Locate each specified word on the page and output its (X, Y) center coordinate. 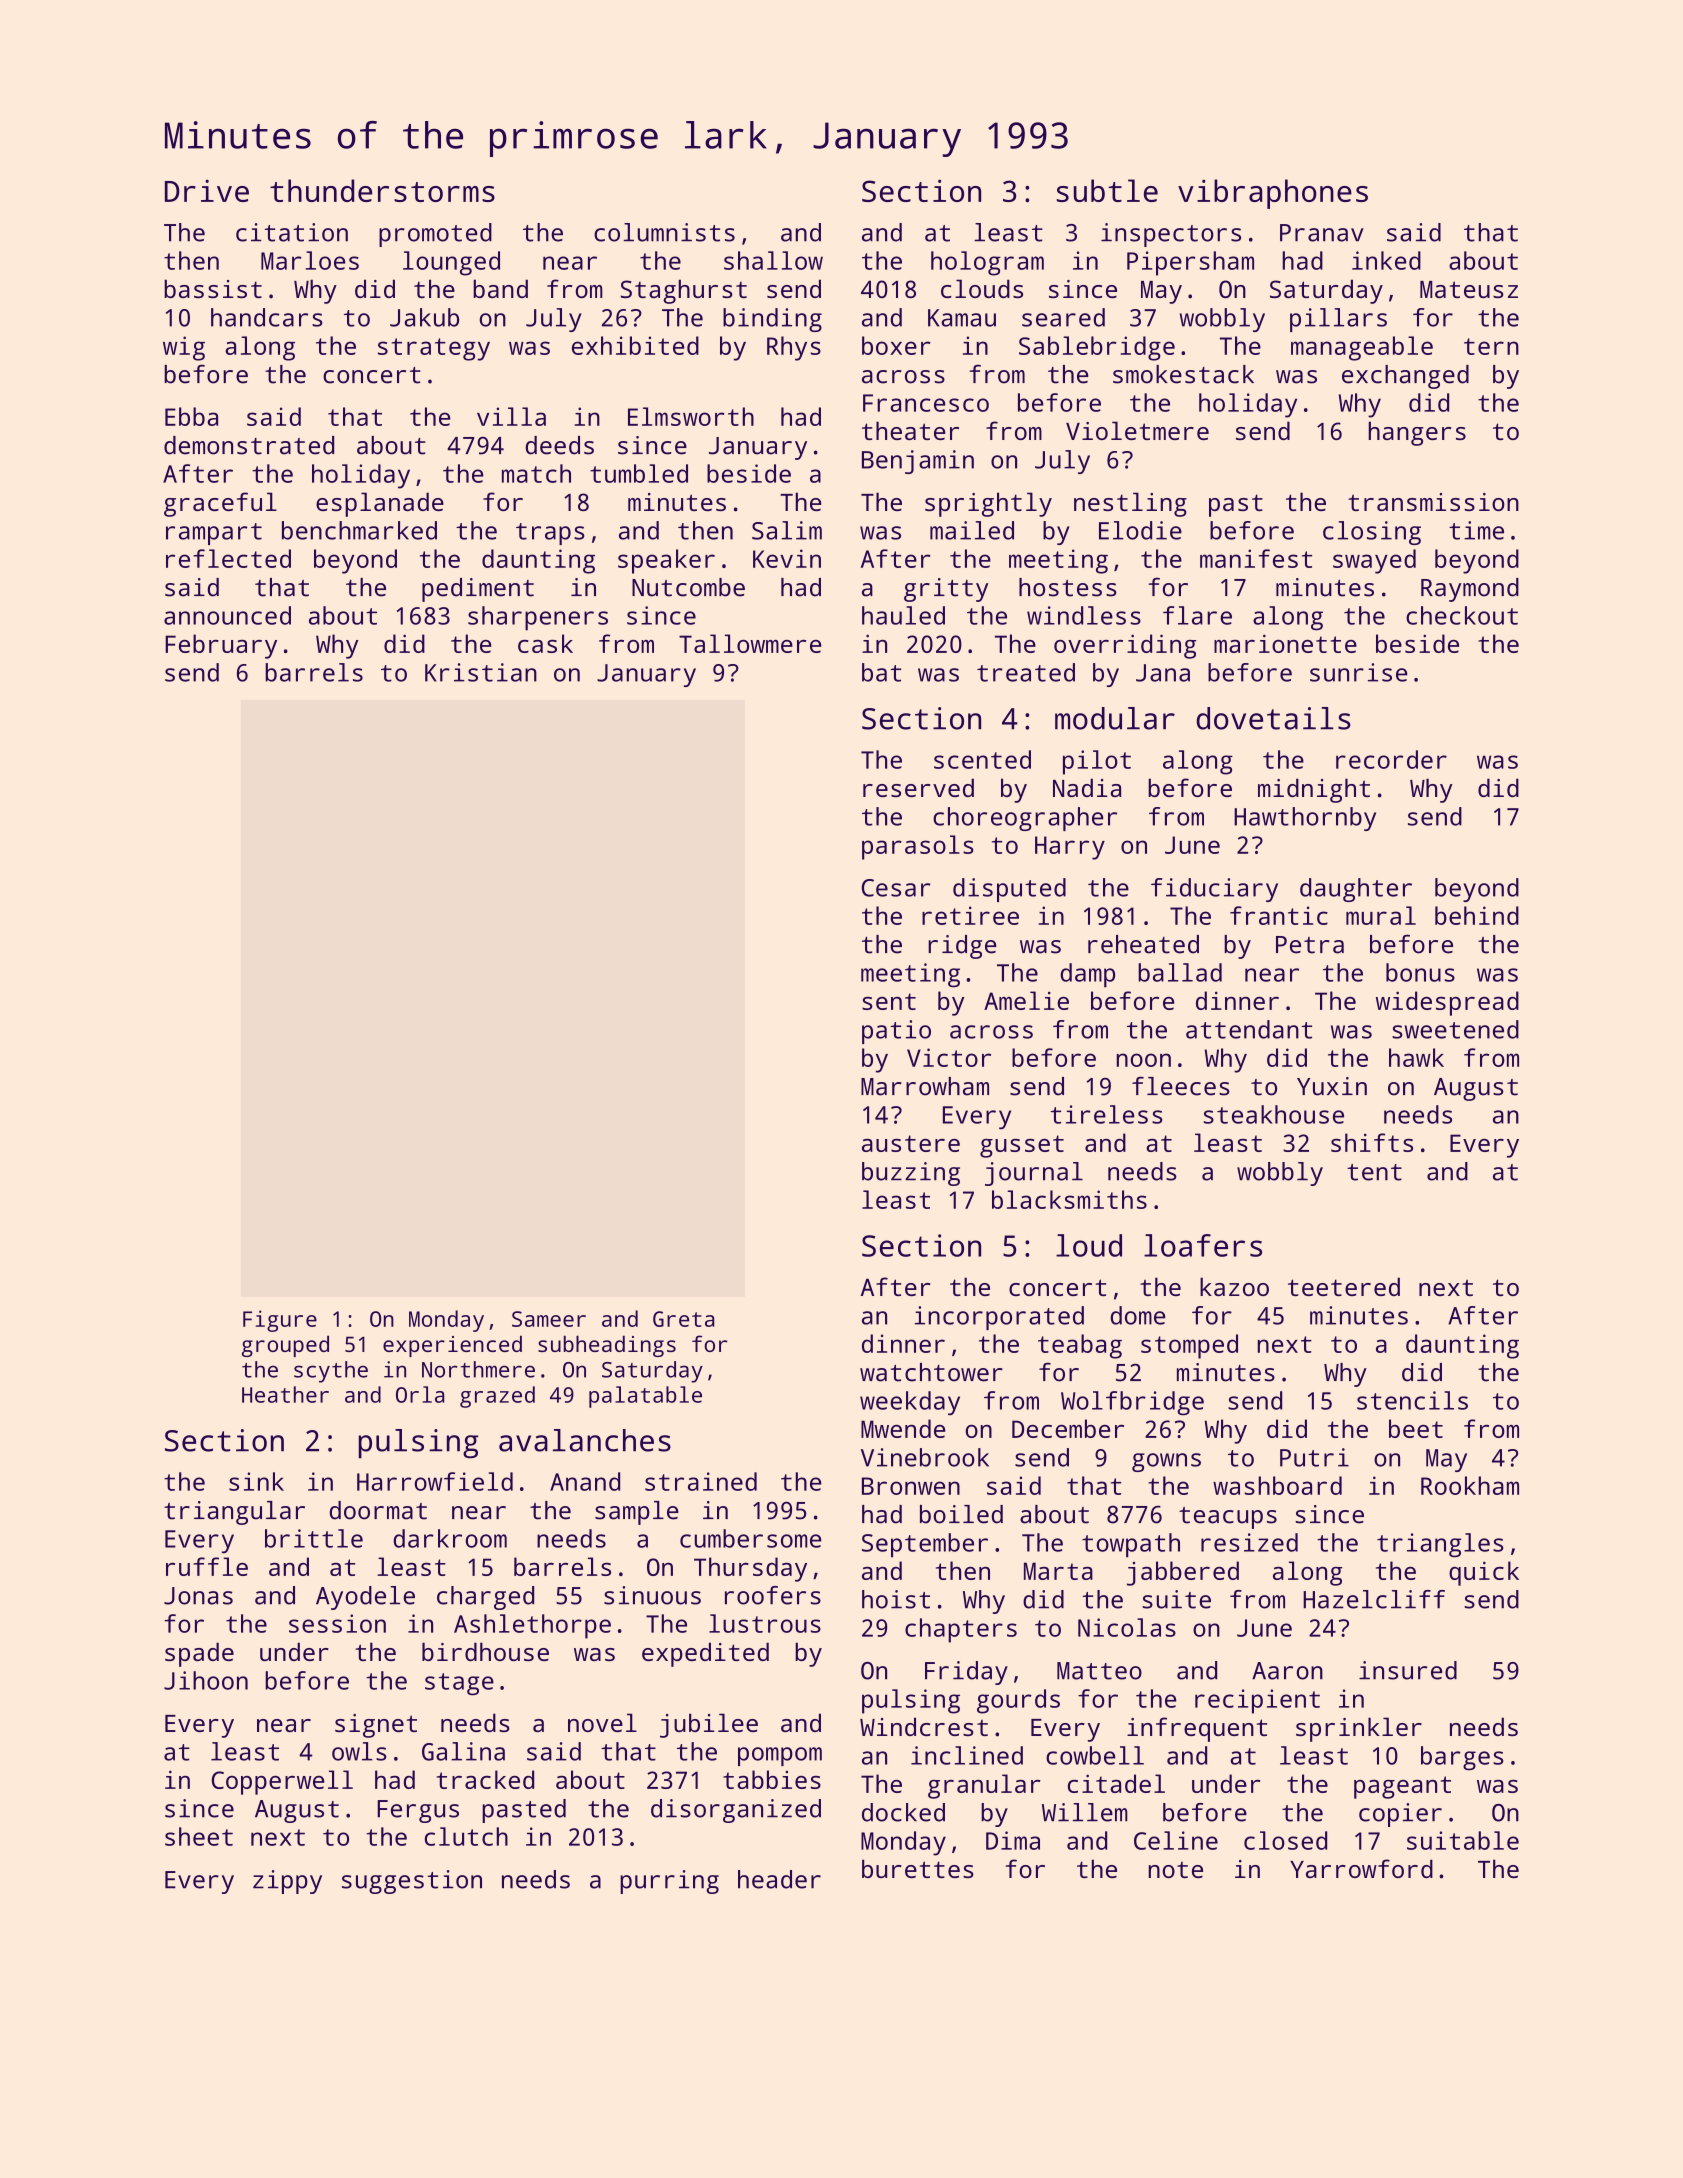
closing (1372, 533)
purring (669, 1882)
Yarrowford (1361, 1868)
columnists (664, 232)
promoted (435, 235)
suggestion (412, 1882)
